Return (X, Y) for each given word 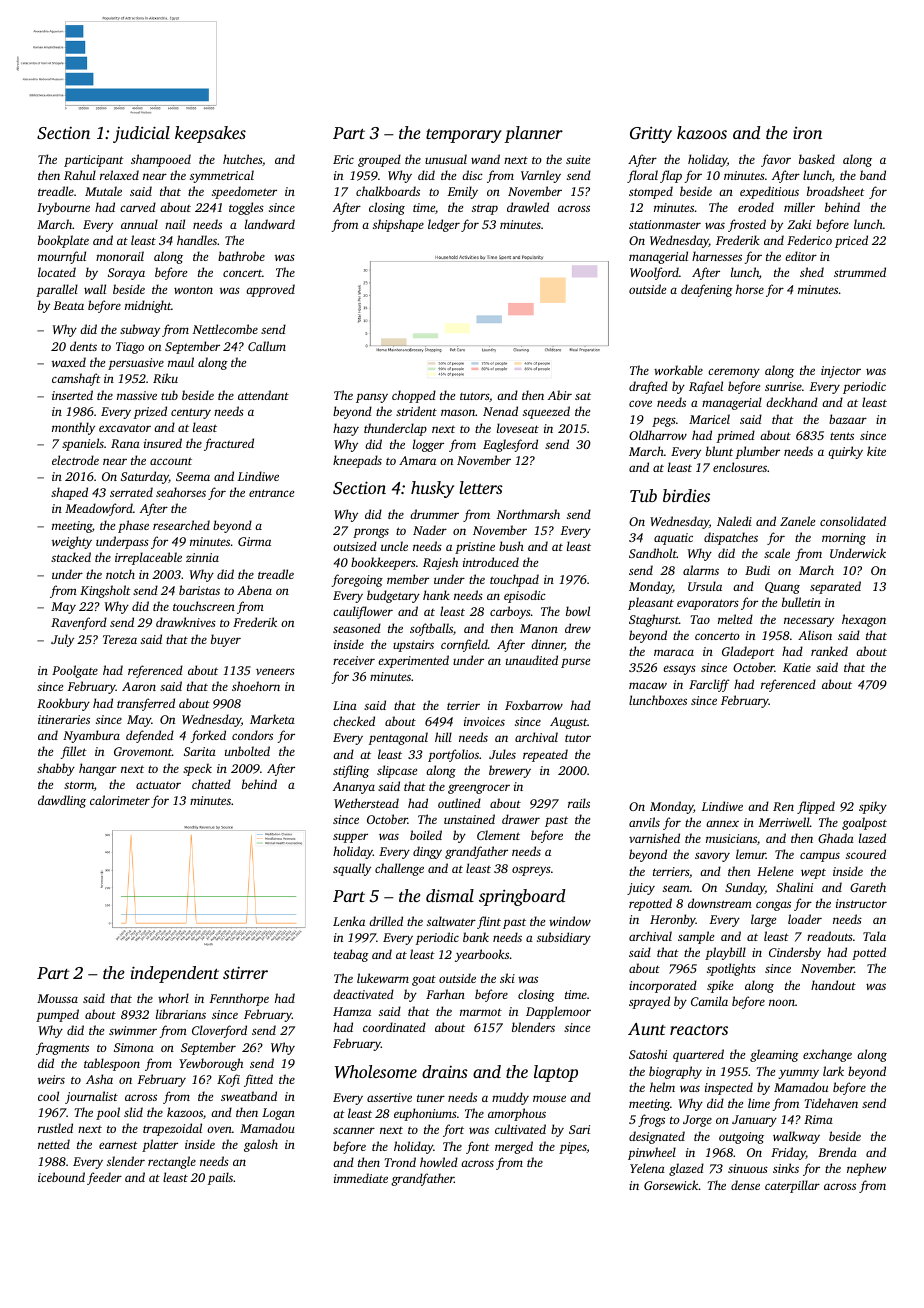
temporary (464, 136)
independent (175, 974)
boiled (426, 835)
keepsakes (210, 134)
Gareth (868, 887)
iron (807, 132)
